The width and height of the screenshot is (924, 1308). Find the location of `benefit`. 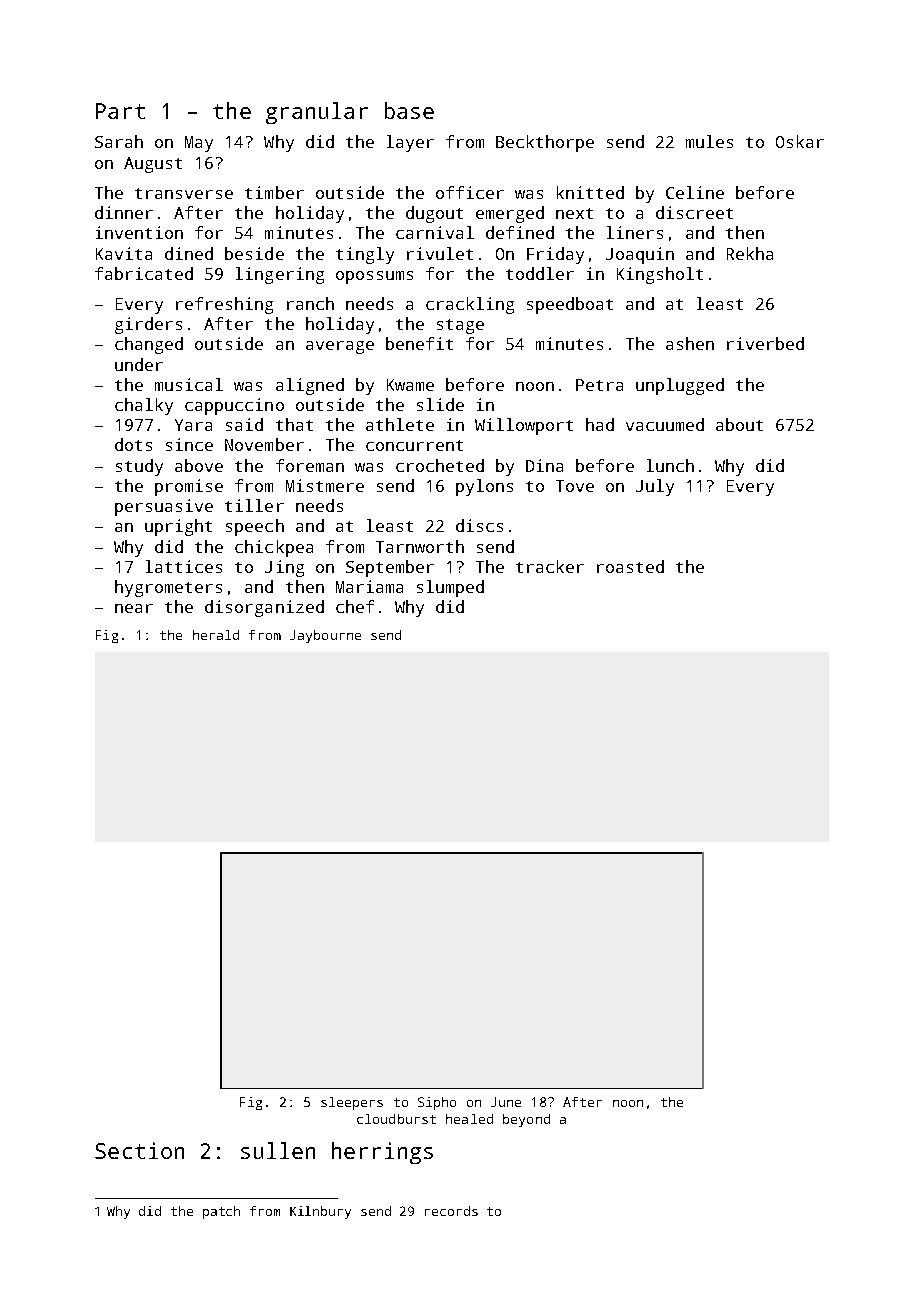

benefit is located at coordinates (419, 343).
